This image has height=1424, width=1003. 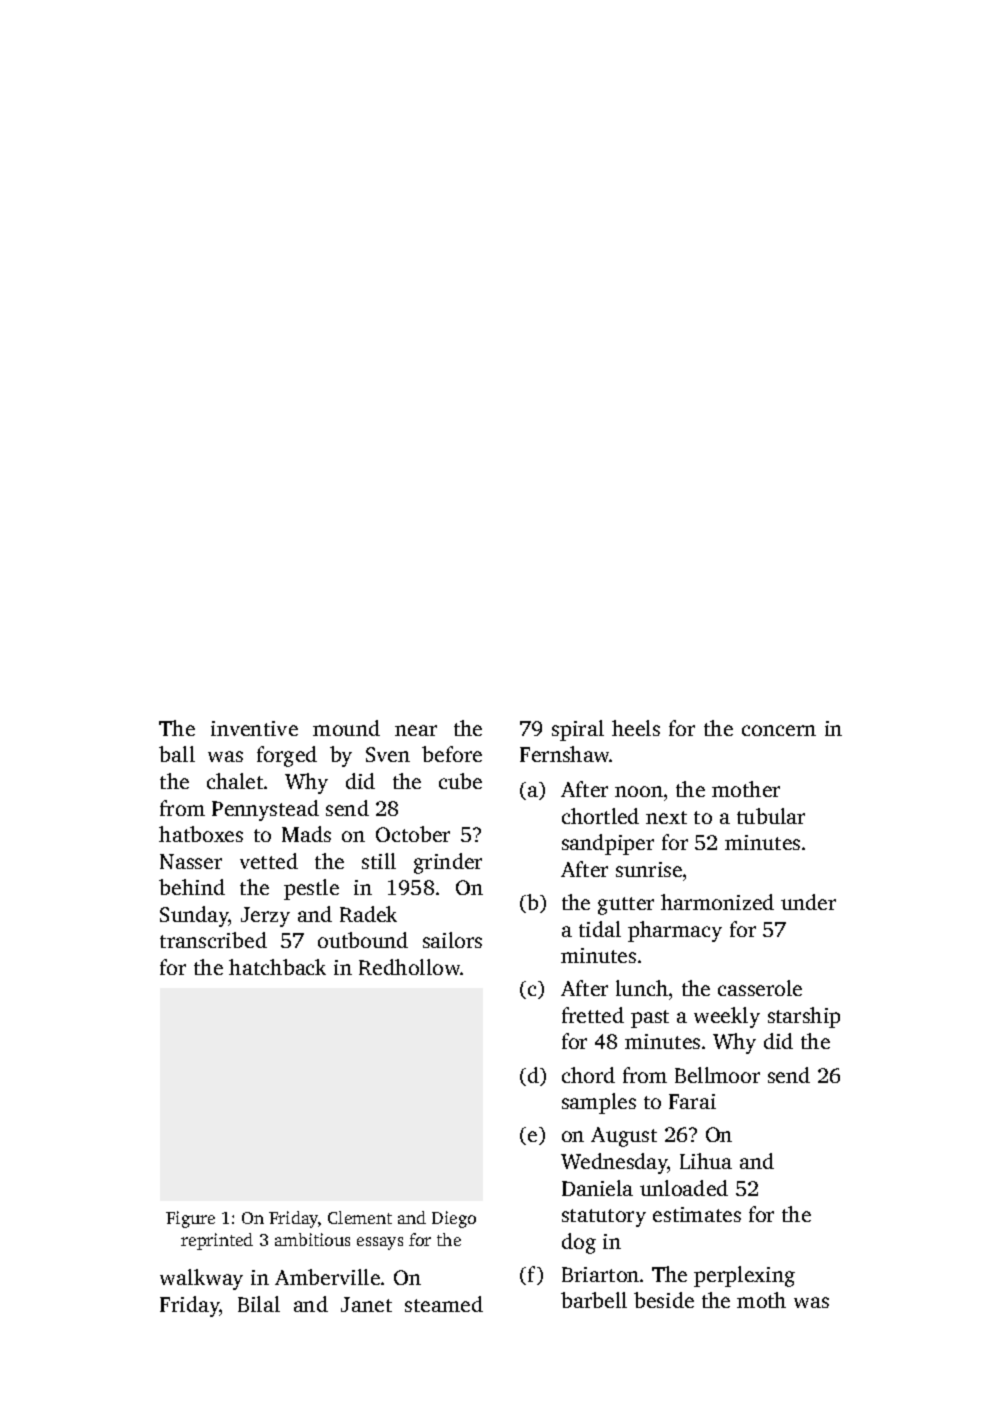 I want to click on steamed, so click(x=444, y=1304).
